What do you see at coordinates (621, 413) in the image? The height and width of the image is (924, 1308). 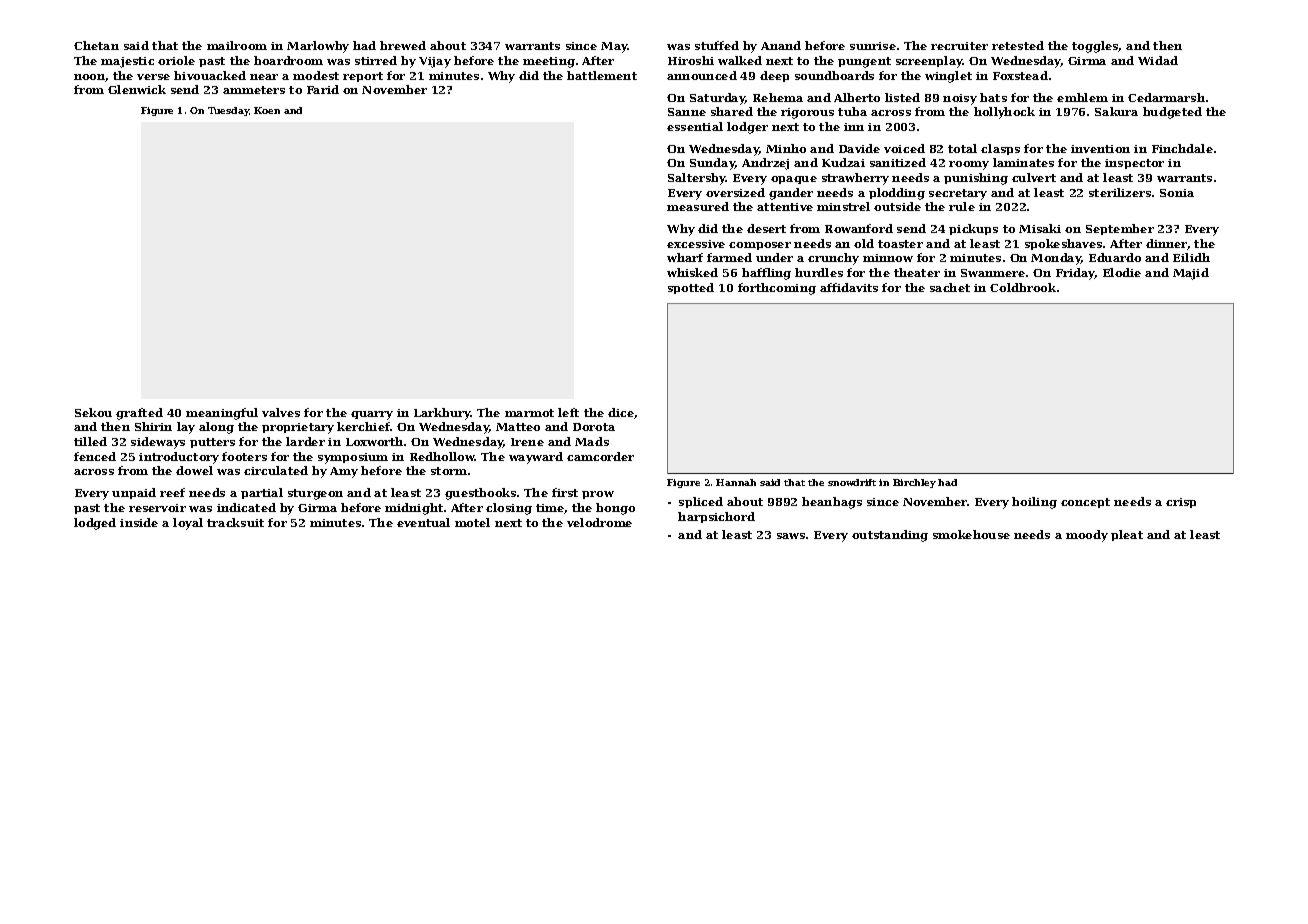 I see `dice` at bounding box center [621, 413].
